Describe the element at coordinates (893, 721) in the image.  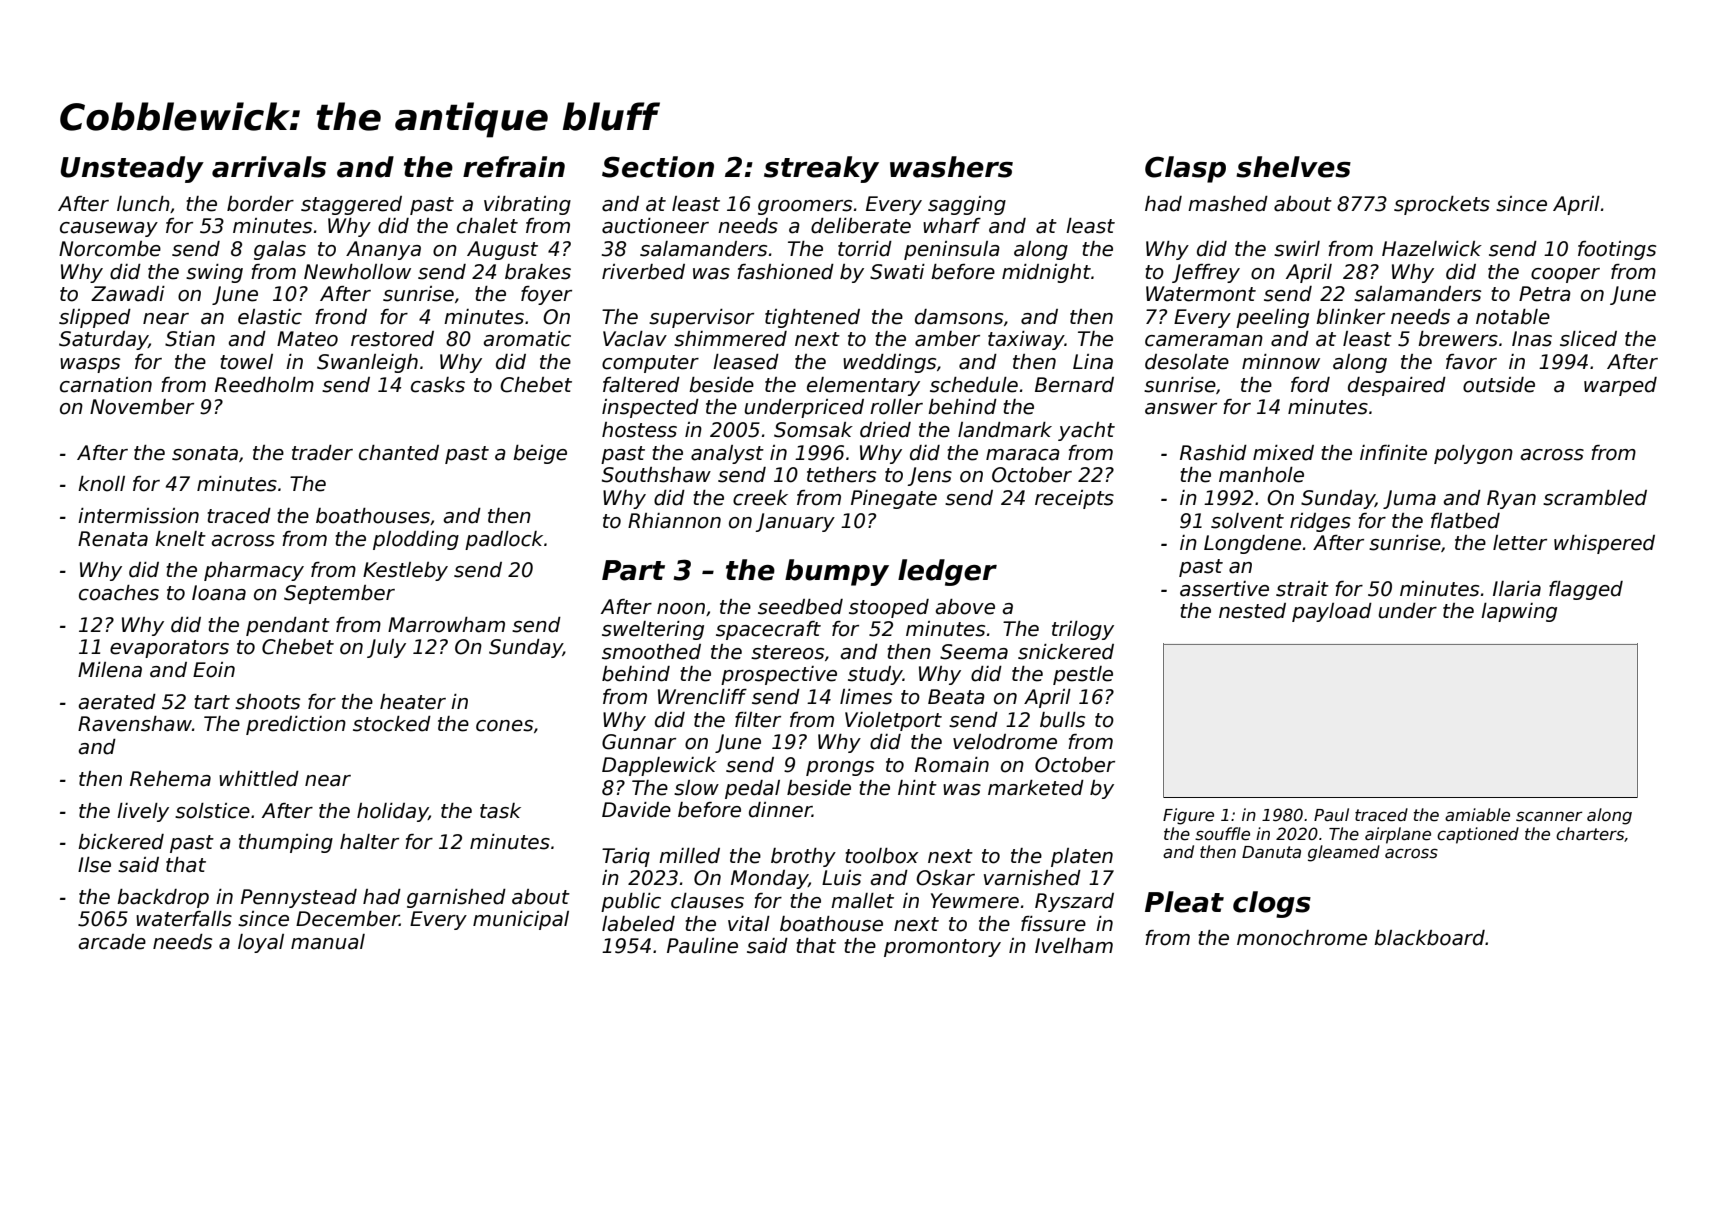
I see `Violetport` at that location.
